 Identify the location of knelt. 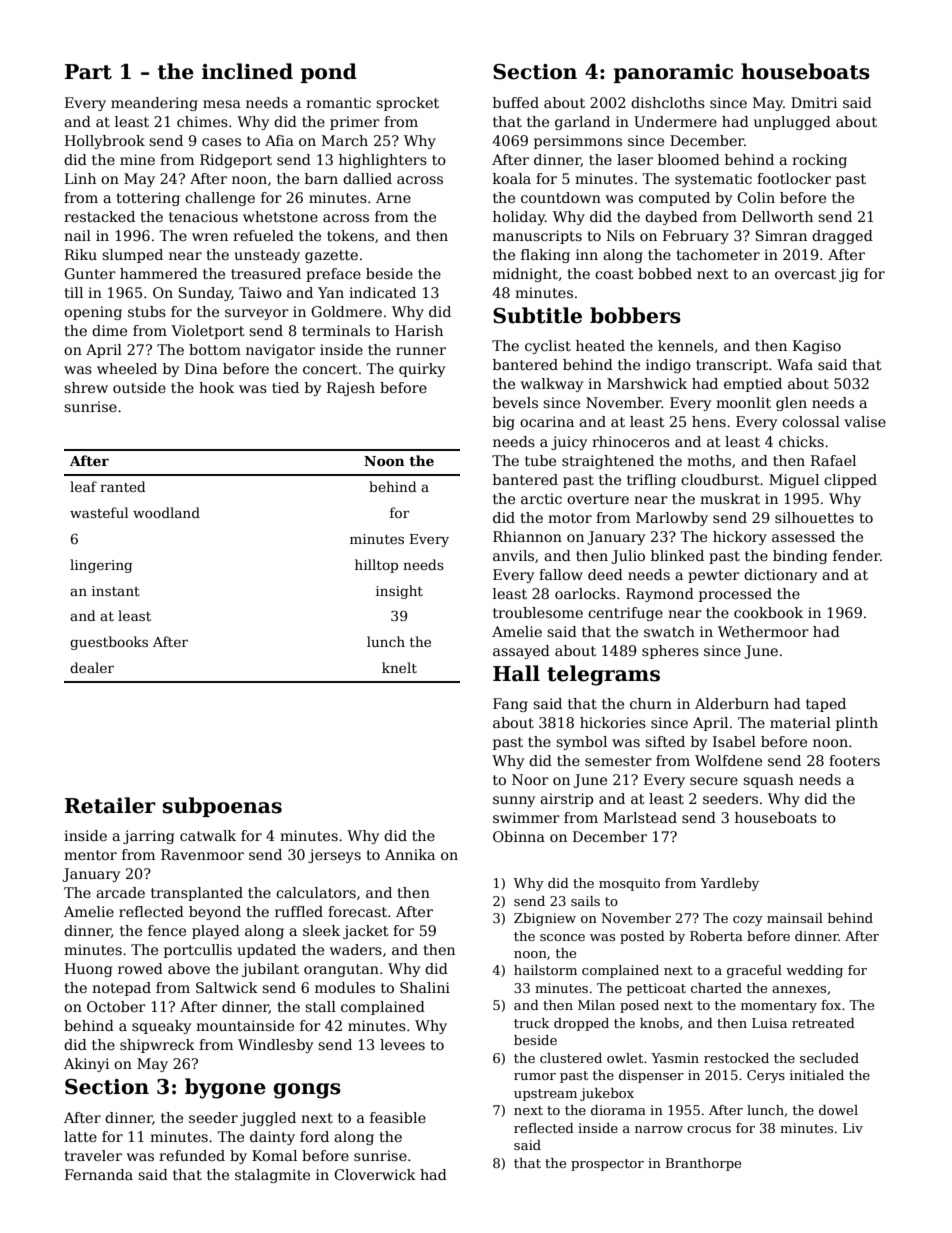
(399, 667).
